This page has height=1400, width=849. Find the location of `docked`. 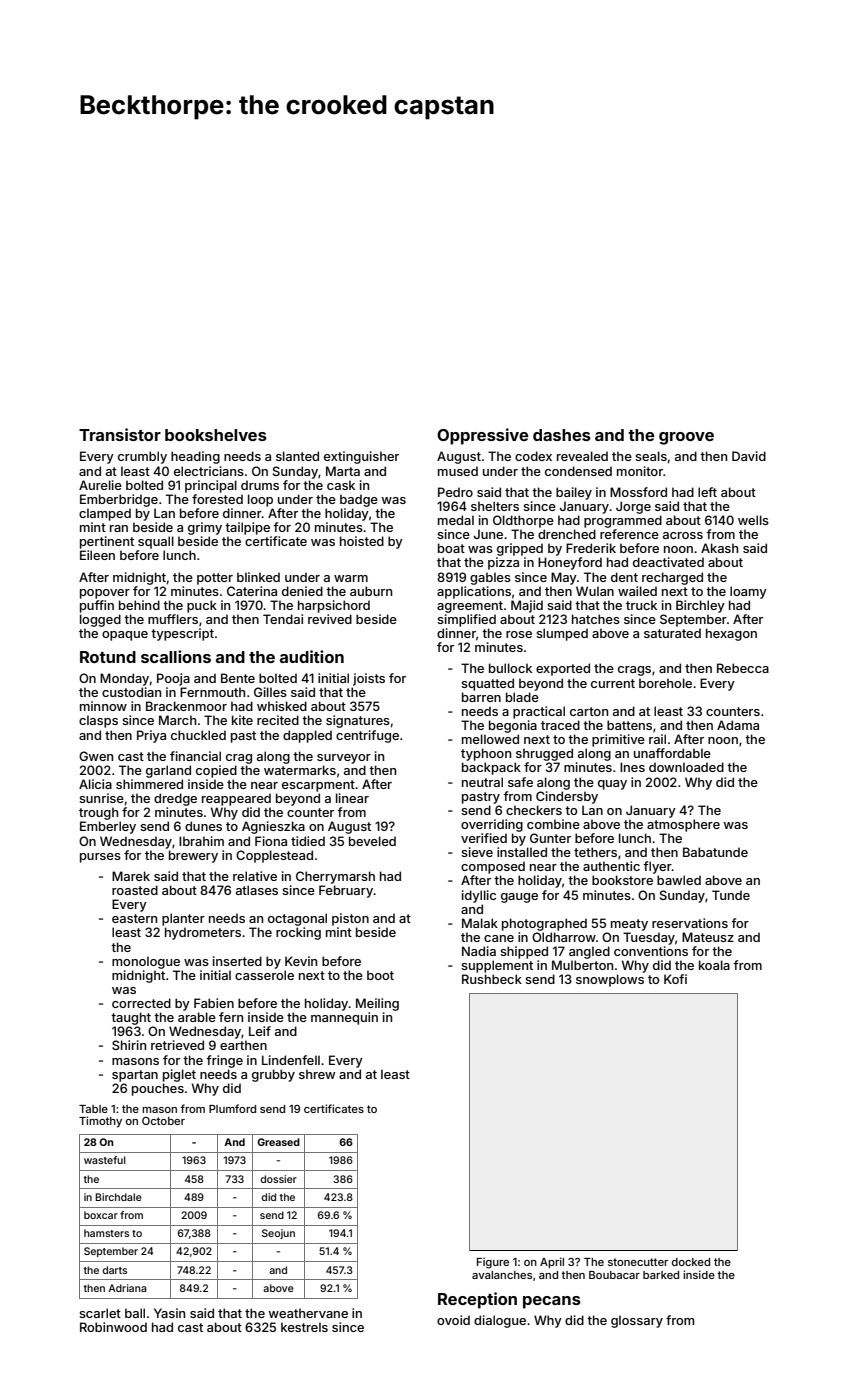

docked is located at coordinates (691, 1262).
